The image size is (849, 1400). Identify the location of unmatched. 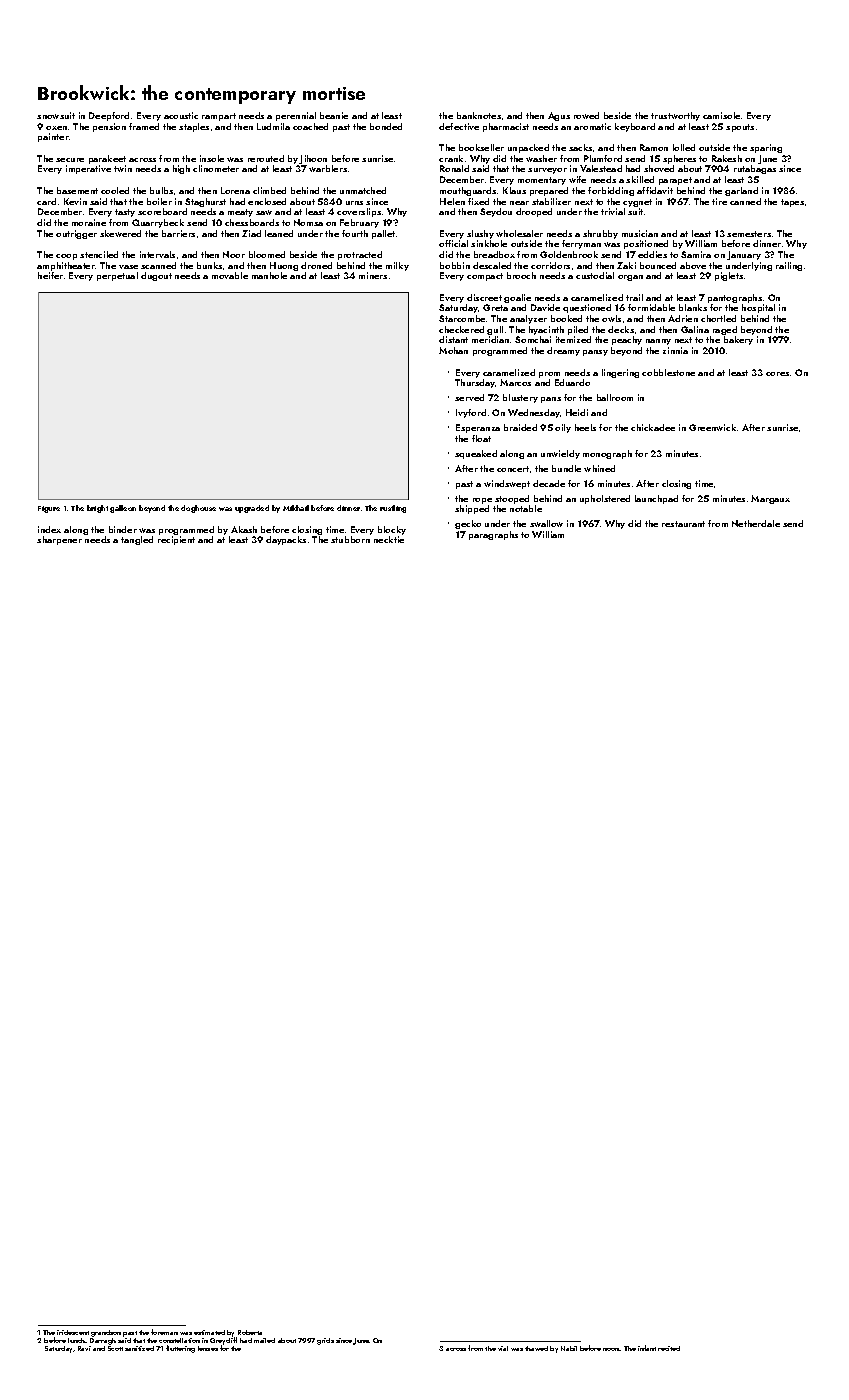
(363, 190).
